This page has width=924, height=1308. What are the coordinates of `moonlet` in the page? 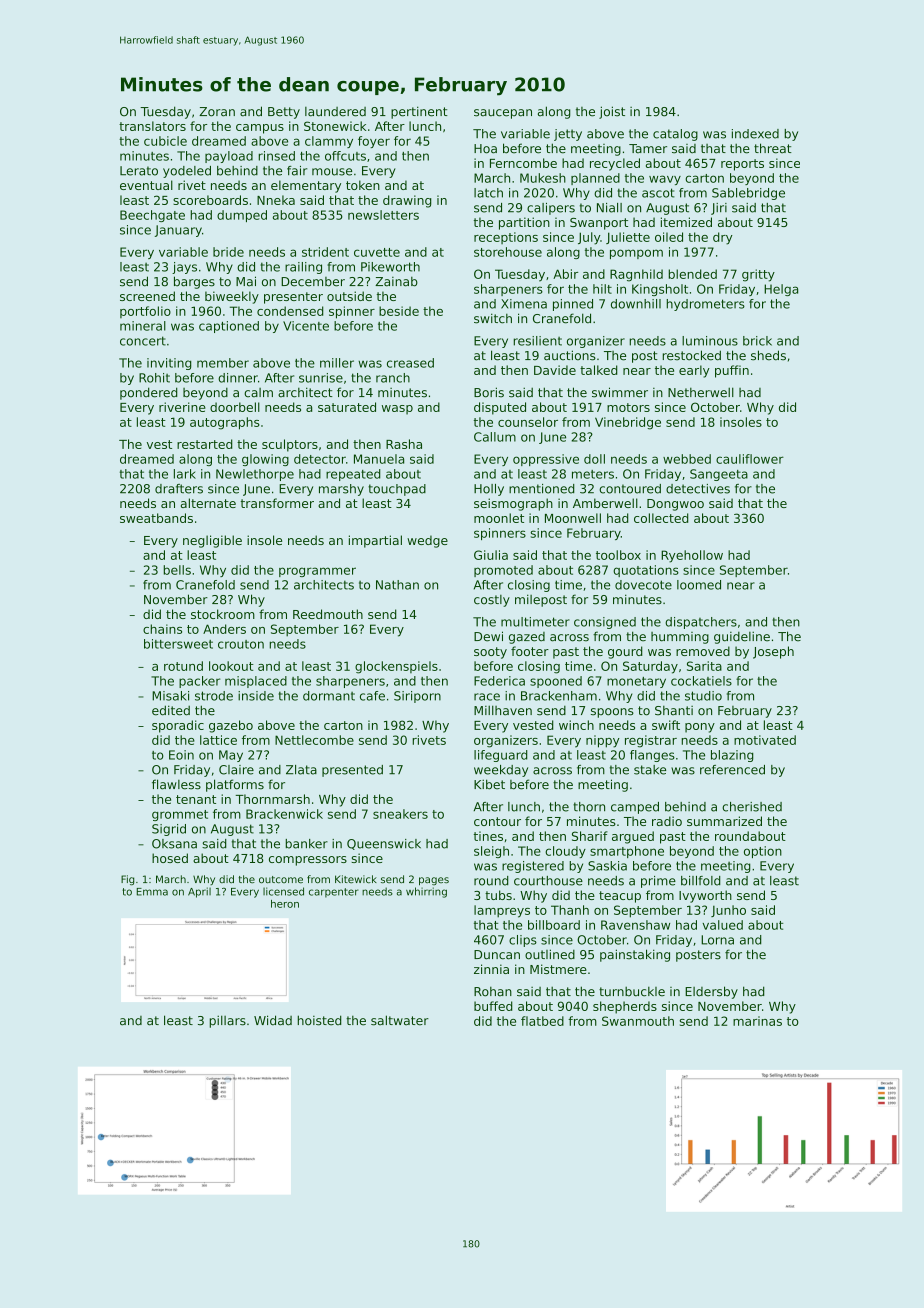 It's located at (499, 518).
